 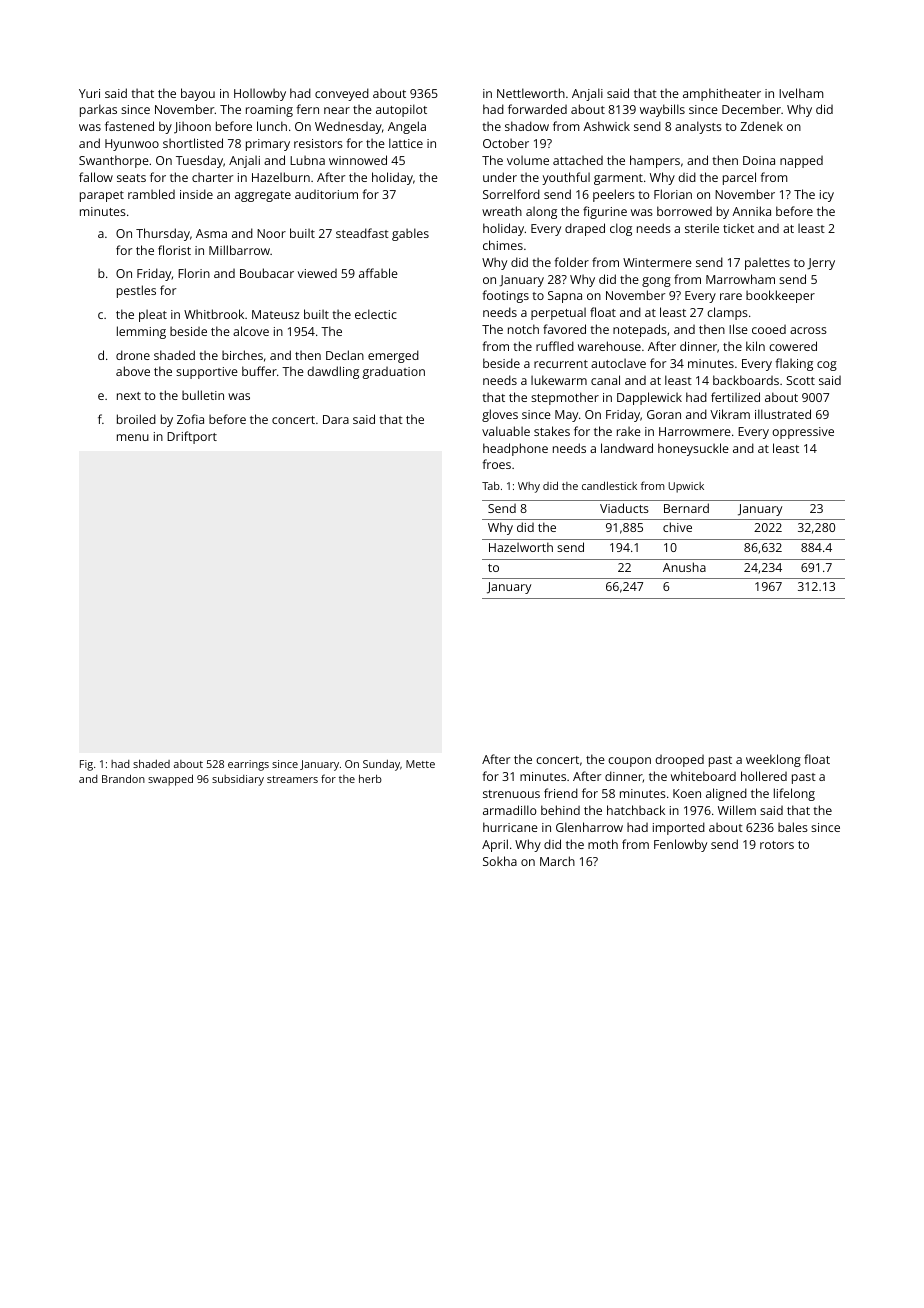 I want to click on Ivelham, so click(x=801, y=93).
